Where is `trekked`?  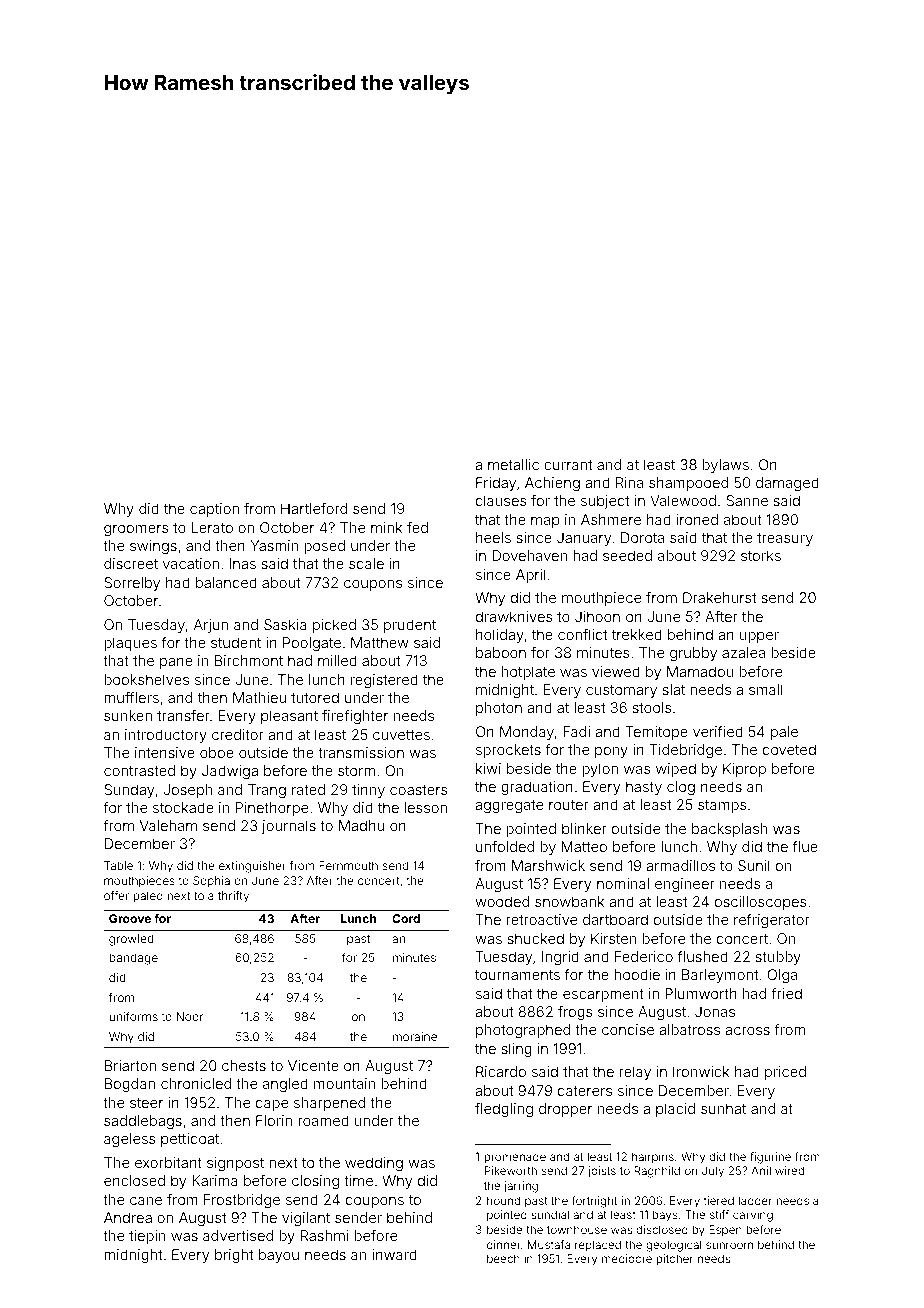
trekked is located at coordinates (637, 634).
